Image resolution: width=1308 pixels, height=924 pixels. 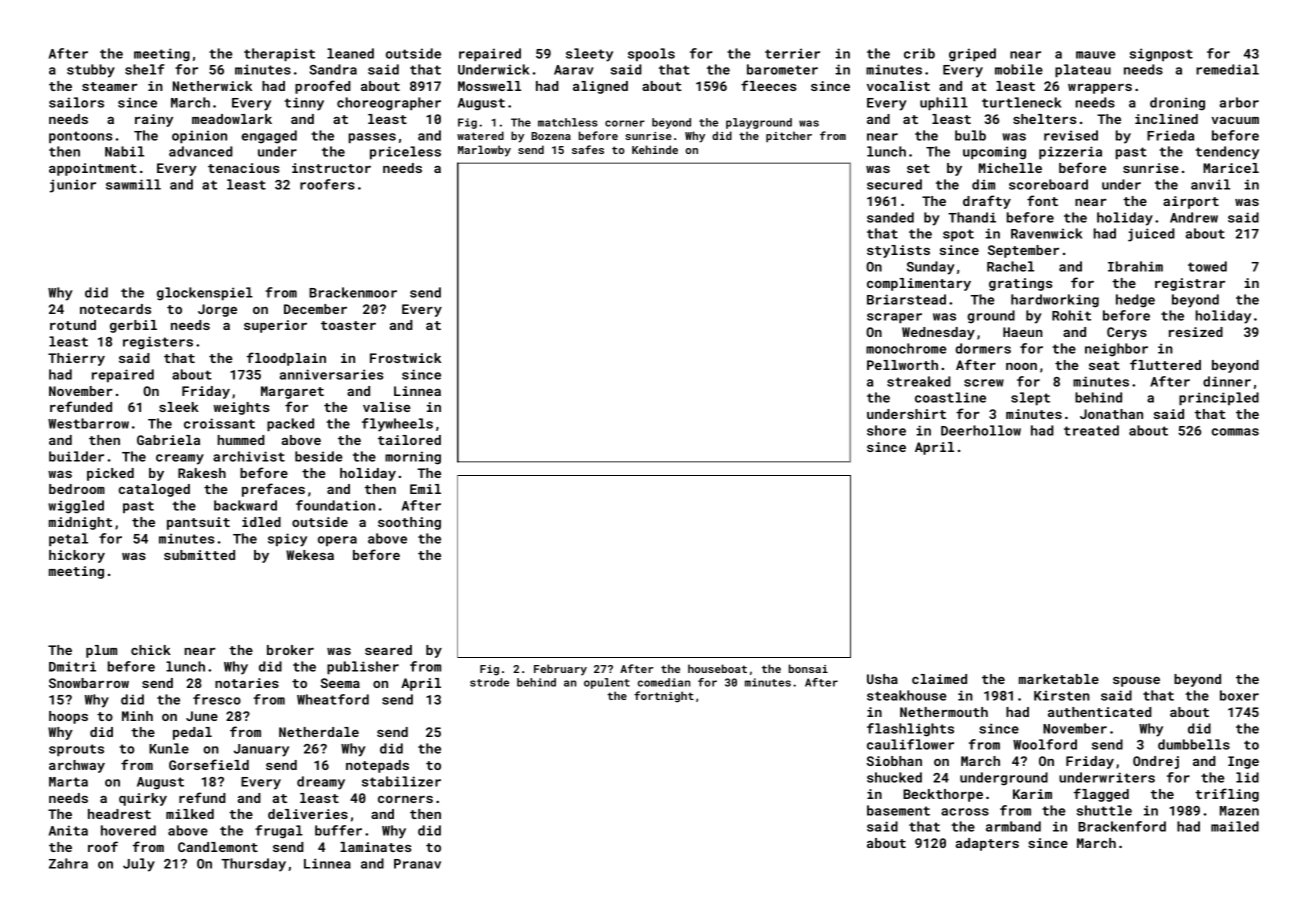 What do you see at coordinates (1219, 399) in the image?
I see `principled` at bounding box center [1219, 399].
